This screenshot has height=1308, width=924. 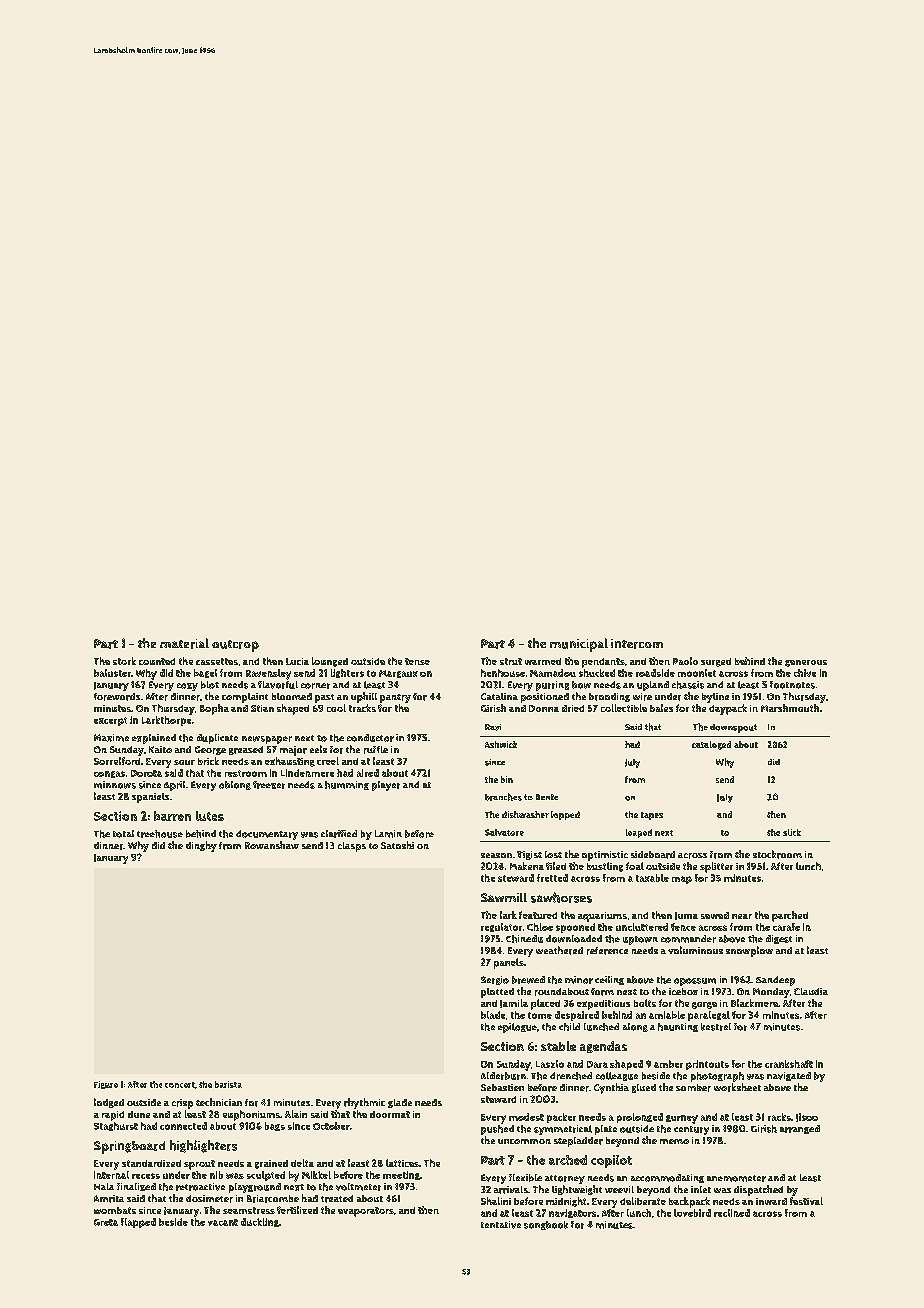 What do you see at coordinates (552, 878) in the screenshot?
I see `fretted` at bounding box center [552, 878].
